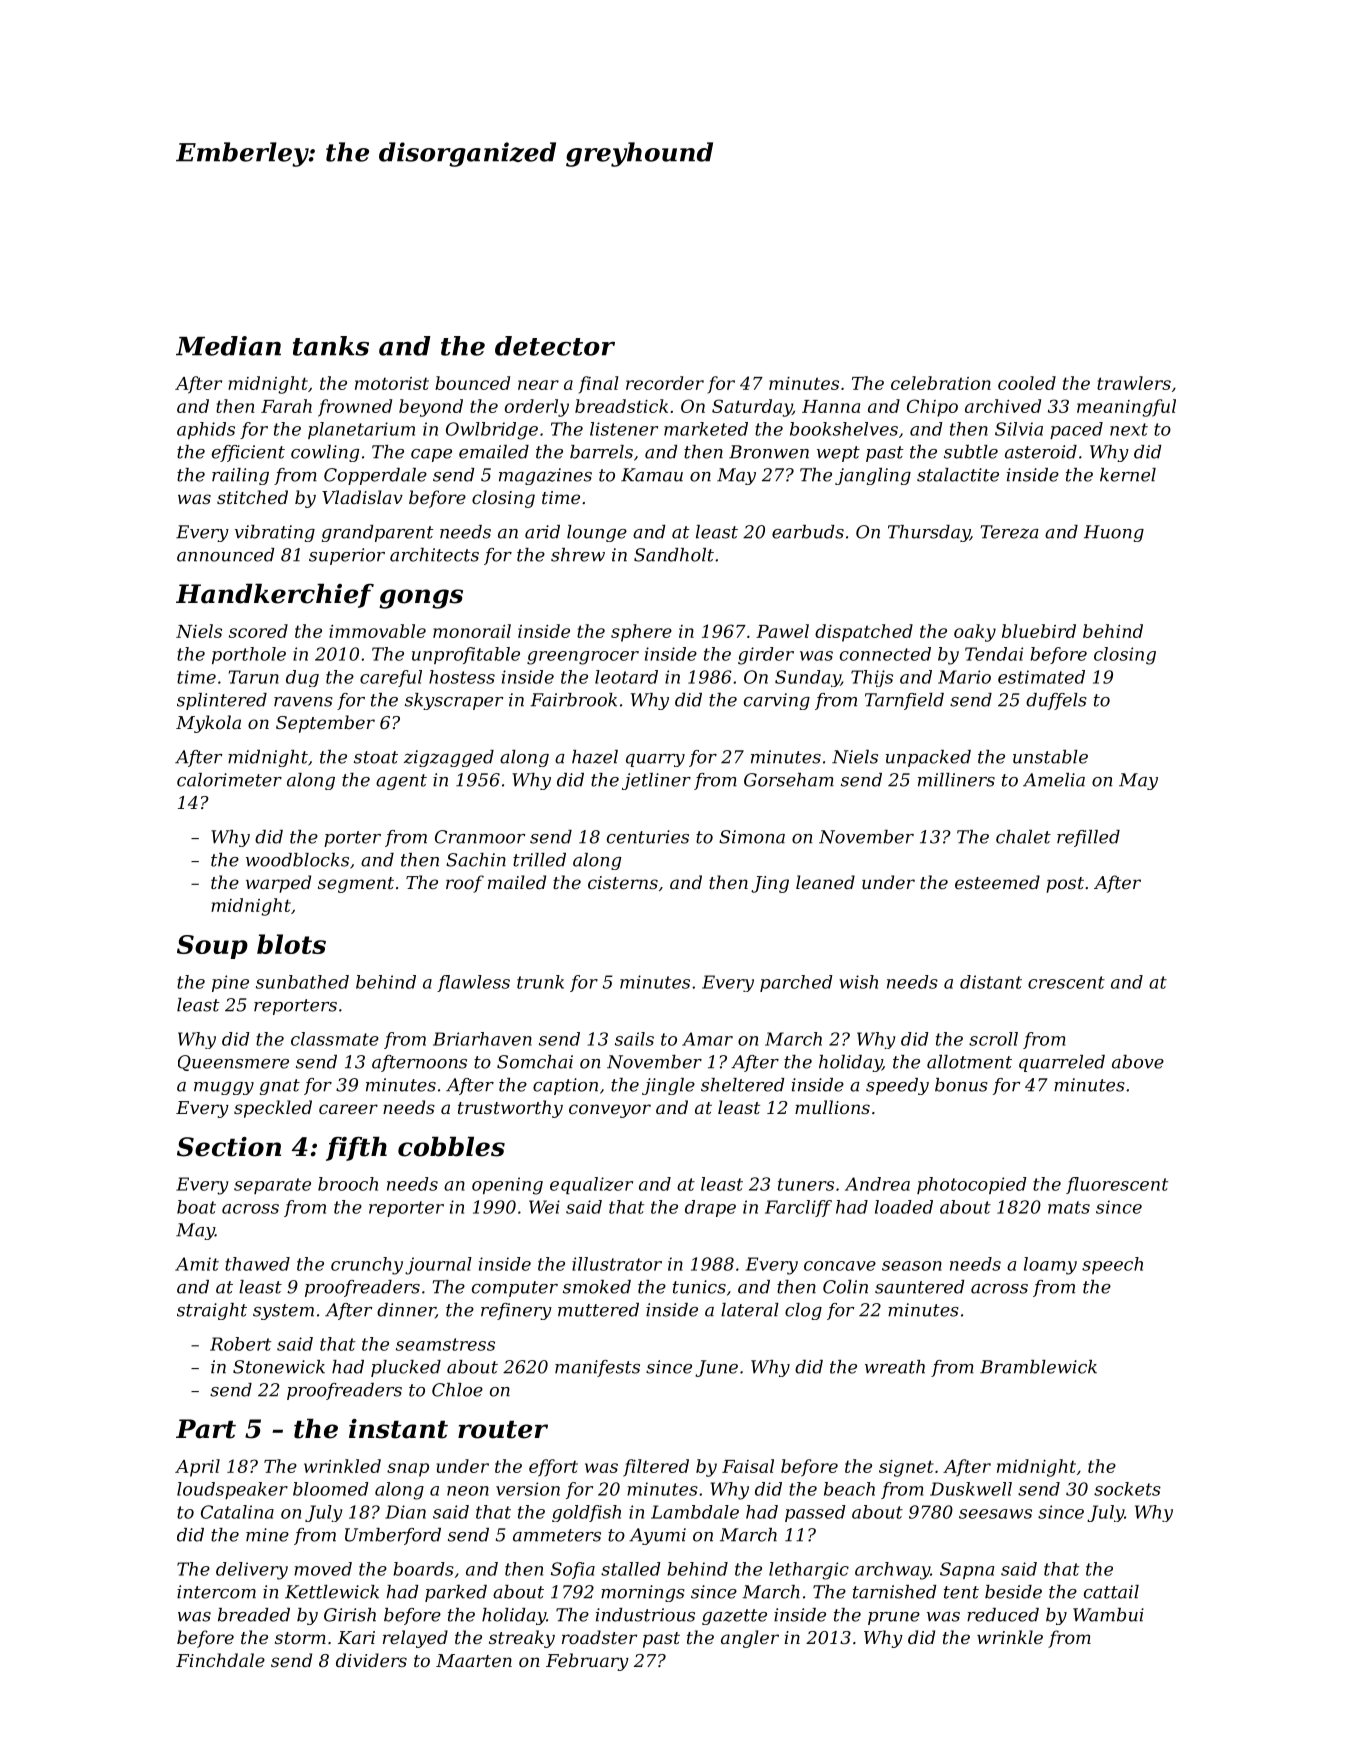  What do you see at coordinates (1056, 701) in the page?
I see `duffels` at bounding box center [1056, 701].
